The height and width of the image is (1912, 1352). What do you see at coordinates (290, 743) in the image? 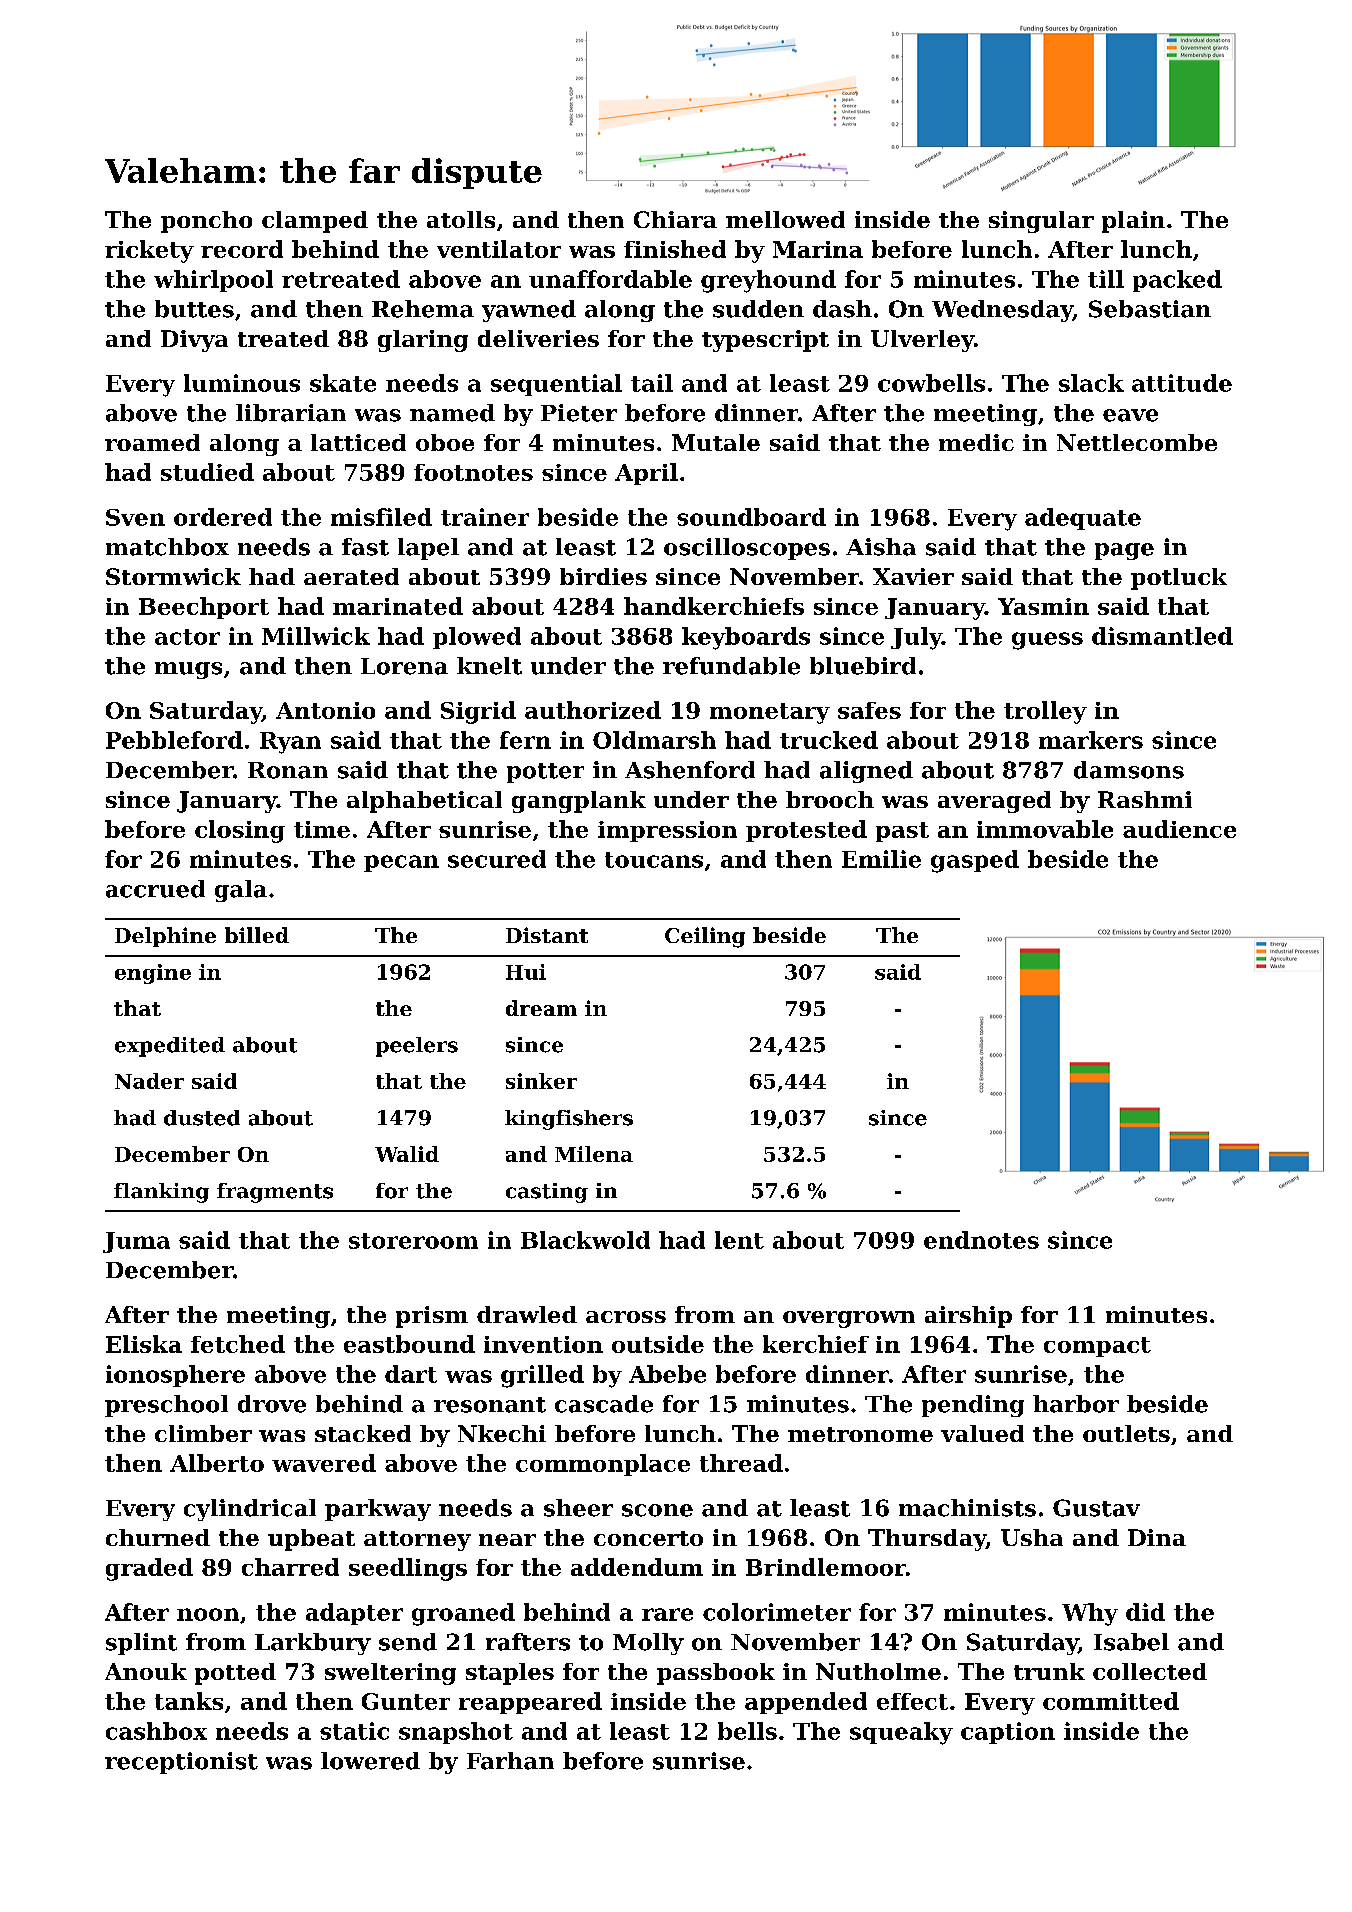
I see `Ryan` at bounding box center [290, 743].
